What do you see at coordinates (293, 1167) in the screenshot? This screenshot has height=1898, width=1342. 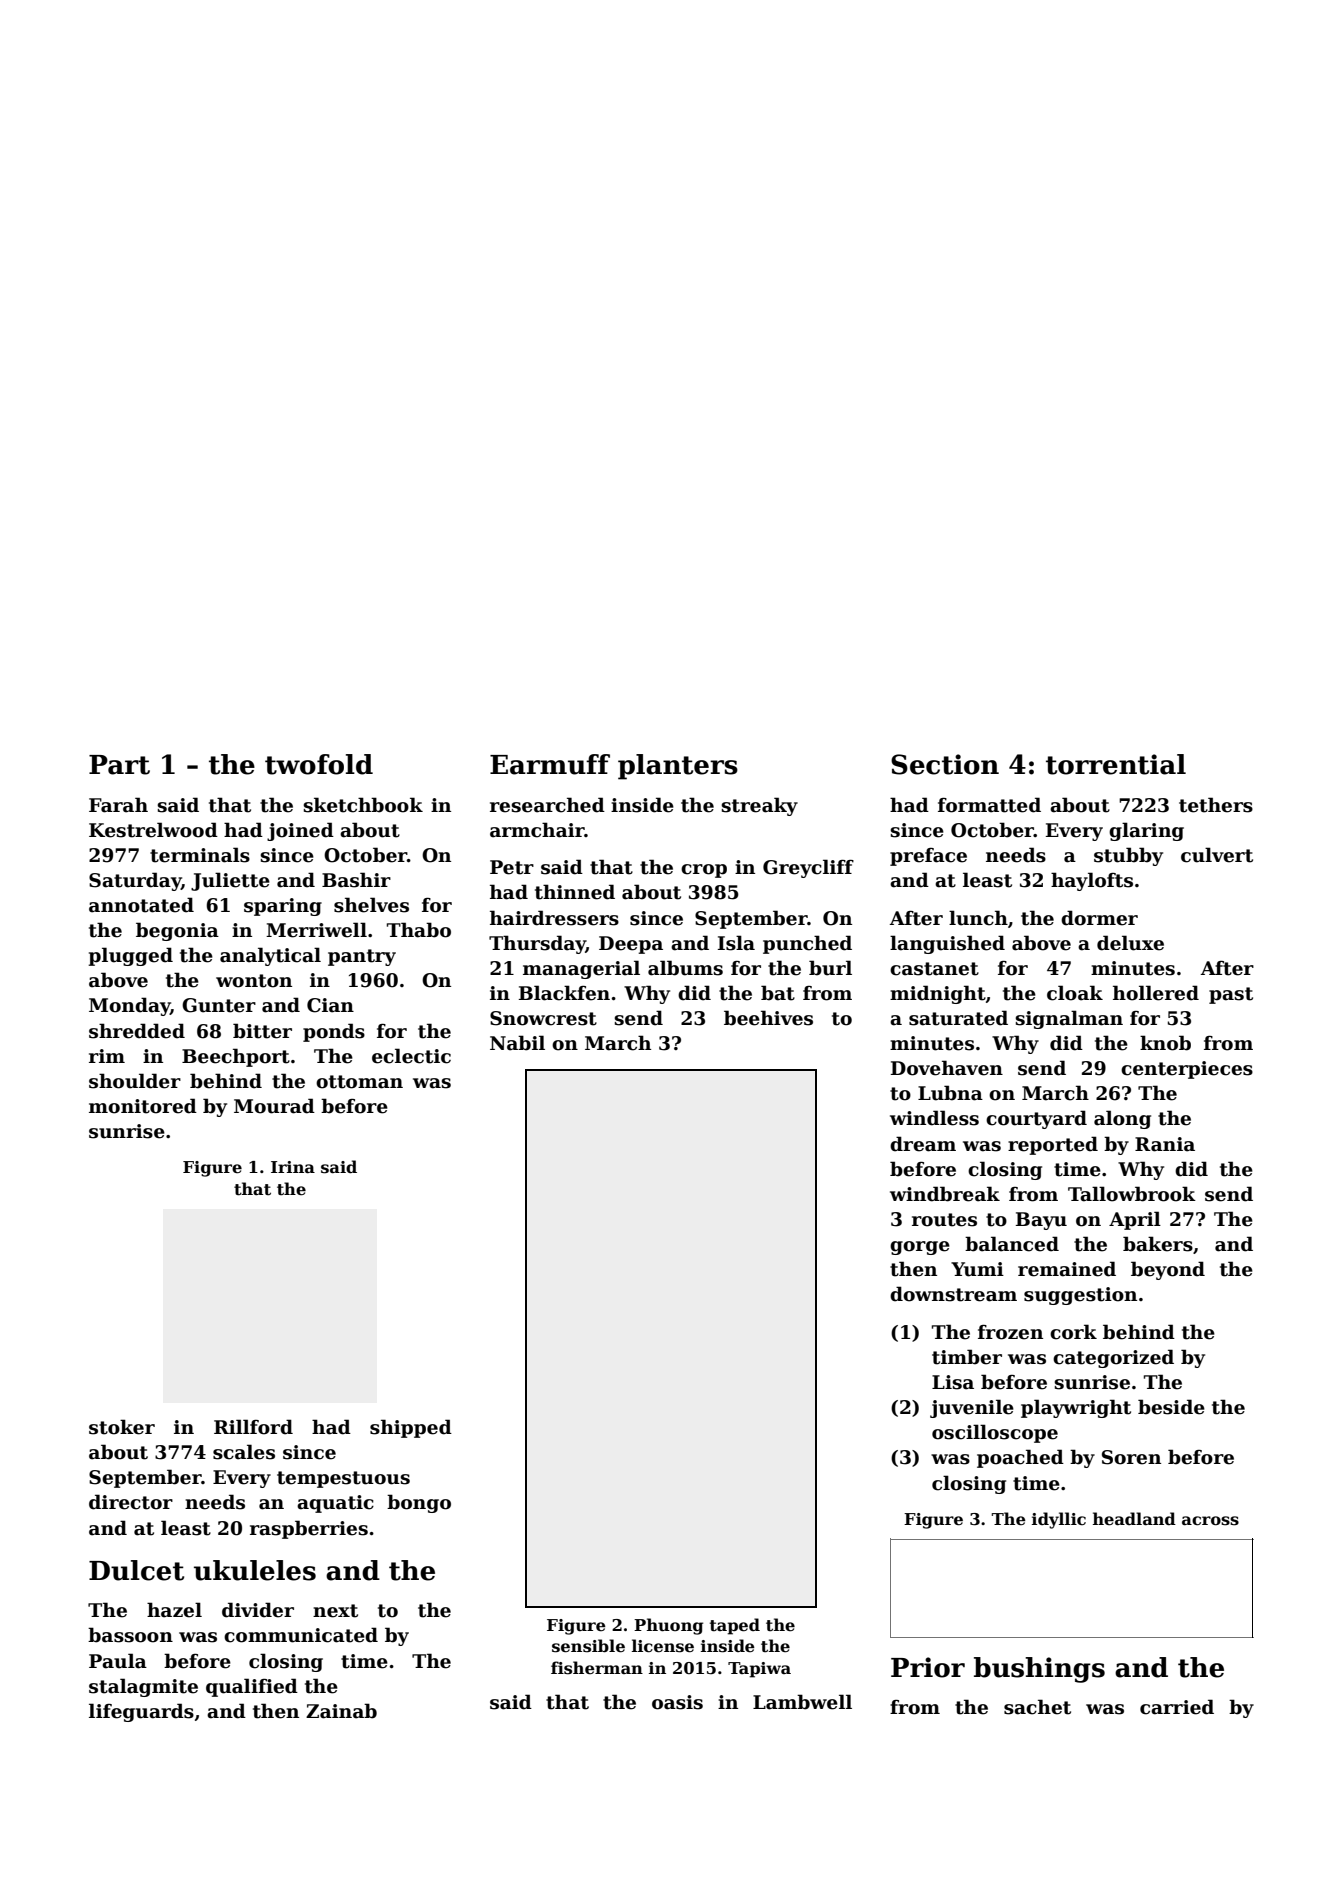 I see `Irina` at bounding box center [293, 1167].
